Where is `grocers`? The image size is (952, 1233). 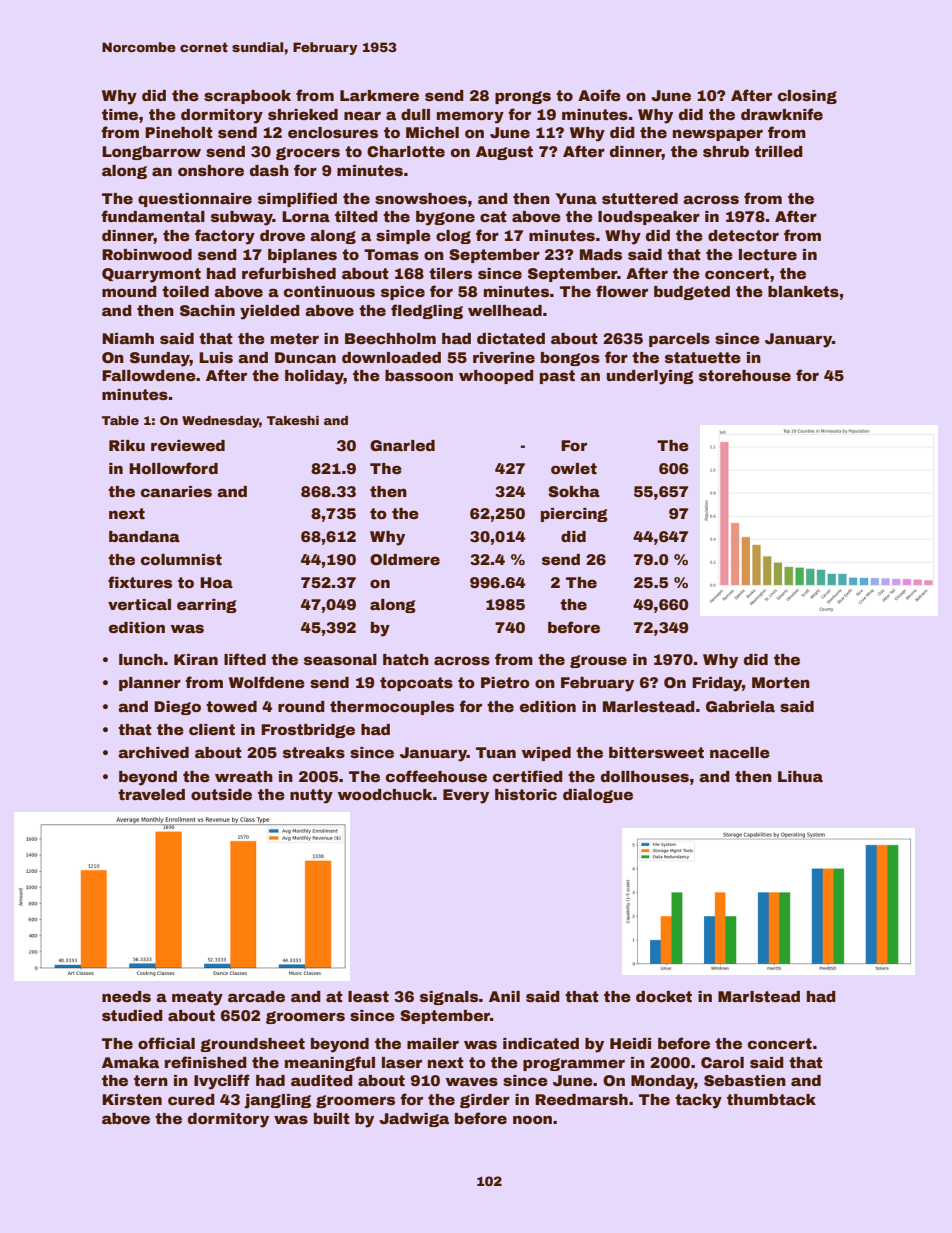 grocers is located at coordinates (308, 153).
